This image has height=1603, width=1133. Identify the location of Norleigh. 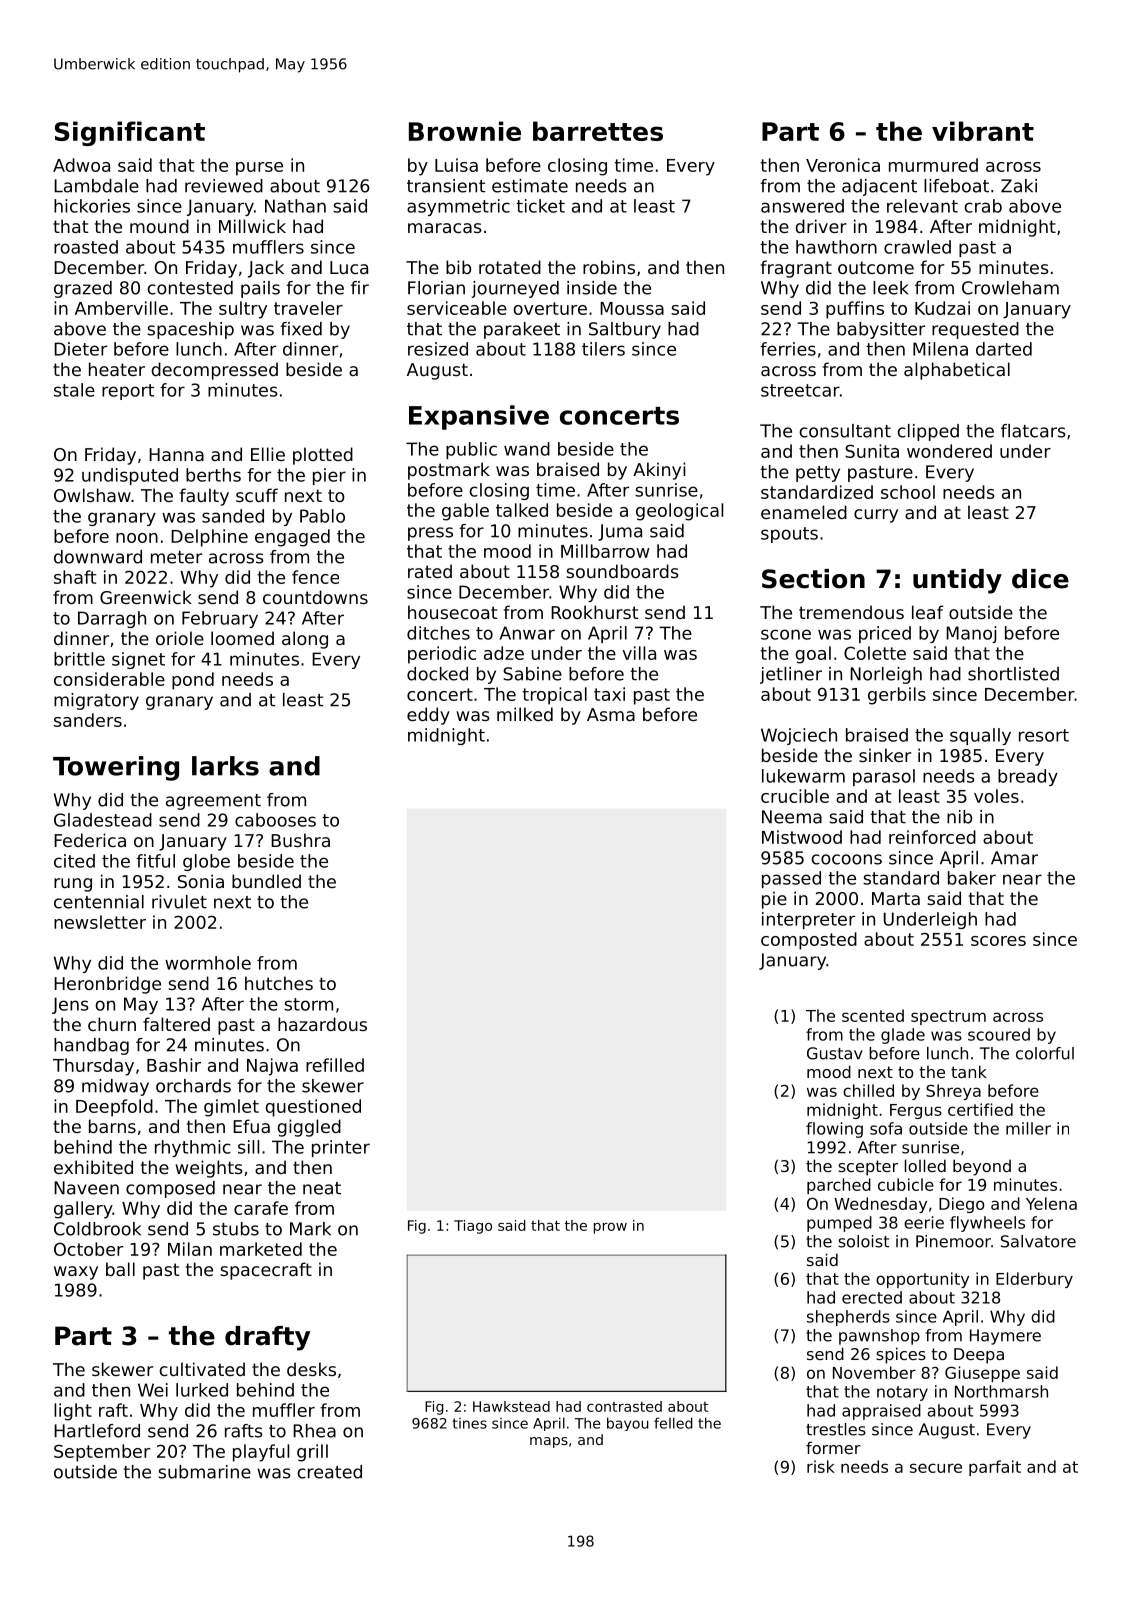
(886, 675).
